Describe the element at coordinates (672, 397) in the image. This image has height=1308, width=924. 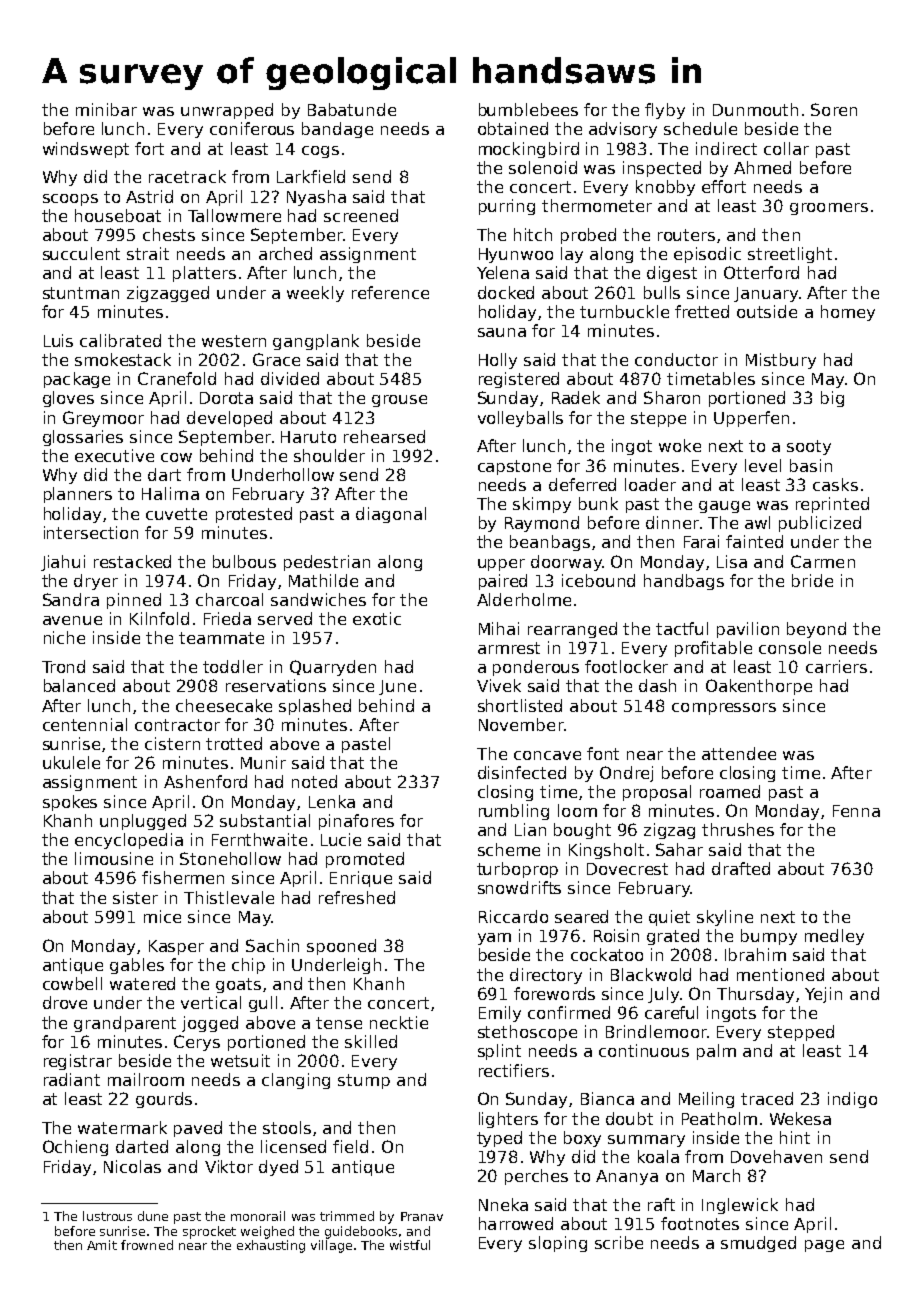
I see `Sharon` at that location.
